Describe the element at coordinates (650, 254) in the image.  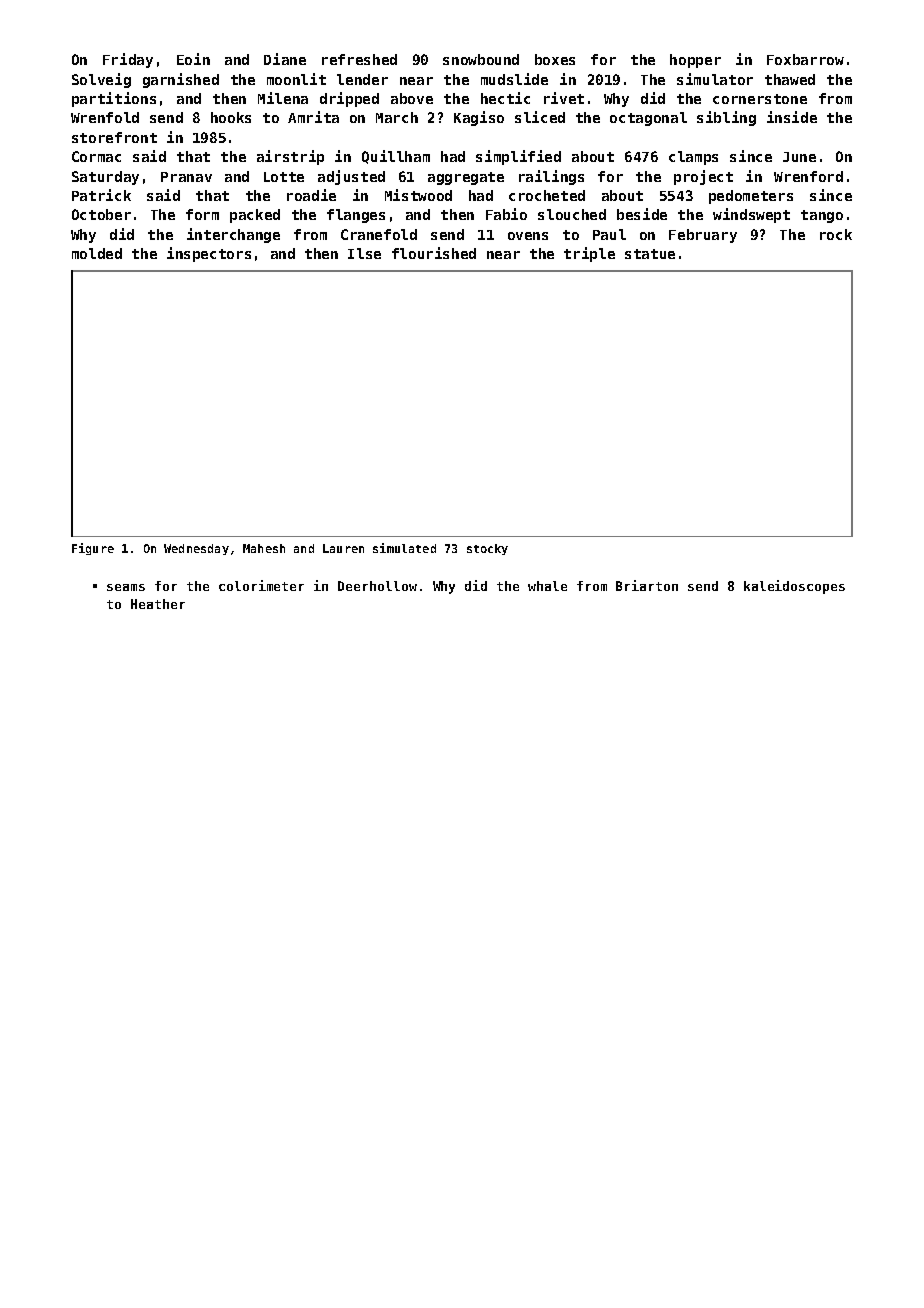
I see `statue` at that location.
